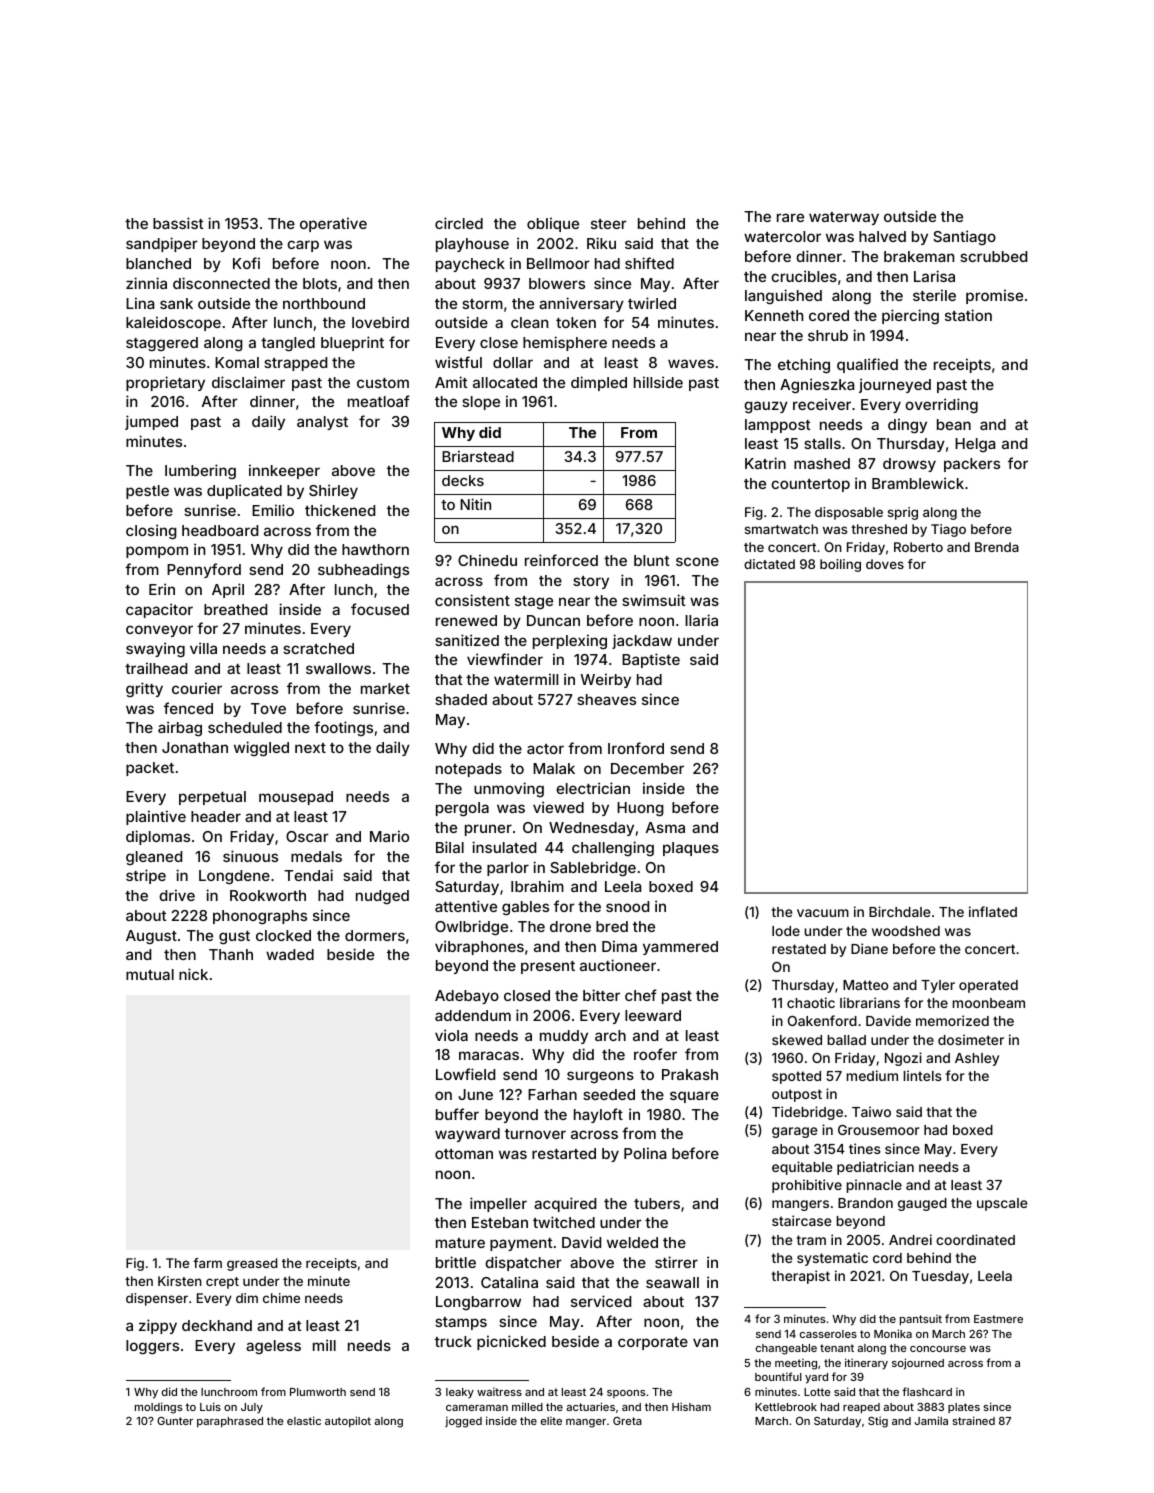 The image size is (1154, 1493). Describe the element at coordinates (829, 315) in the screenshot. I see `cored` at that location.
